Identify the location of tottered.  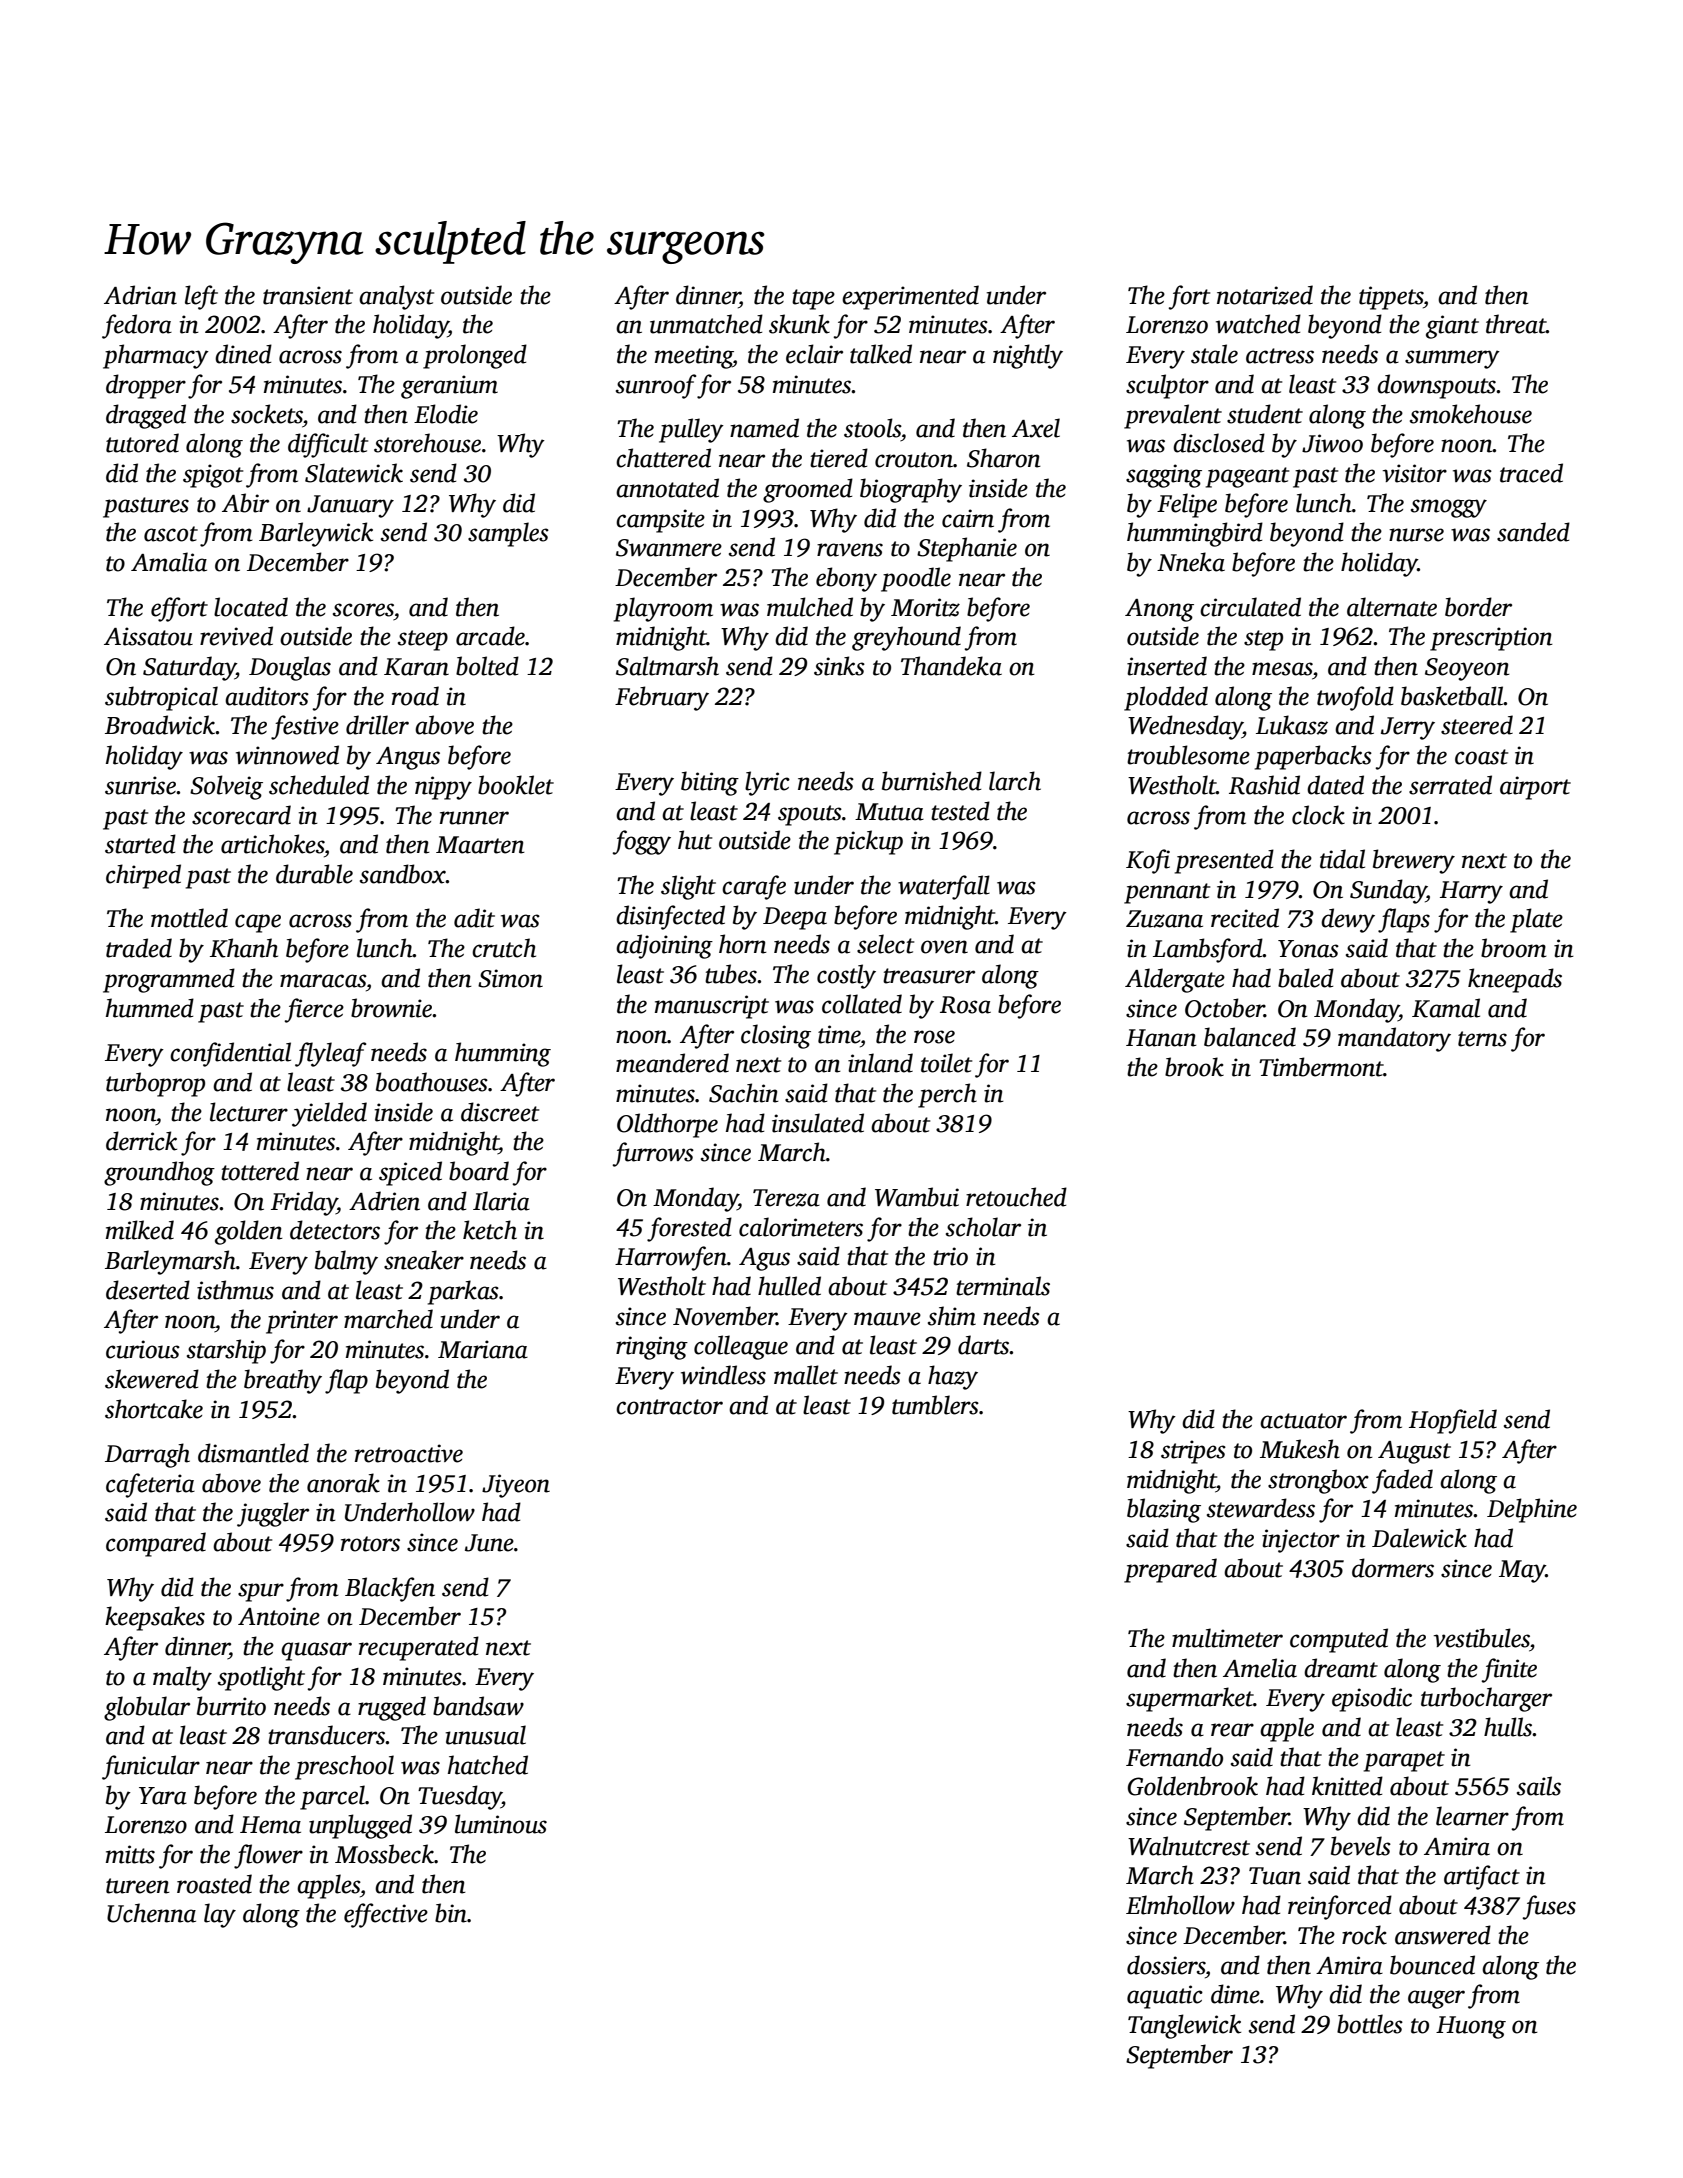
(260, 1171).
